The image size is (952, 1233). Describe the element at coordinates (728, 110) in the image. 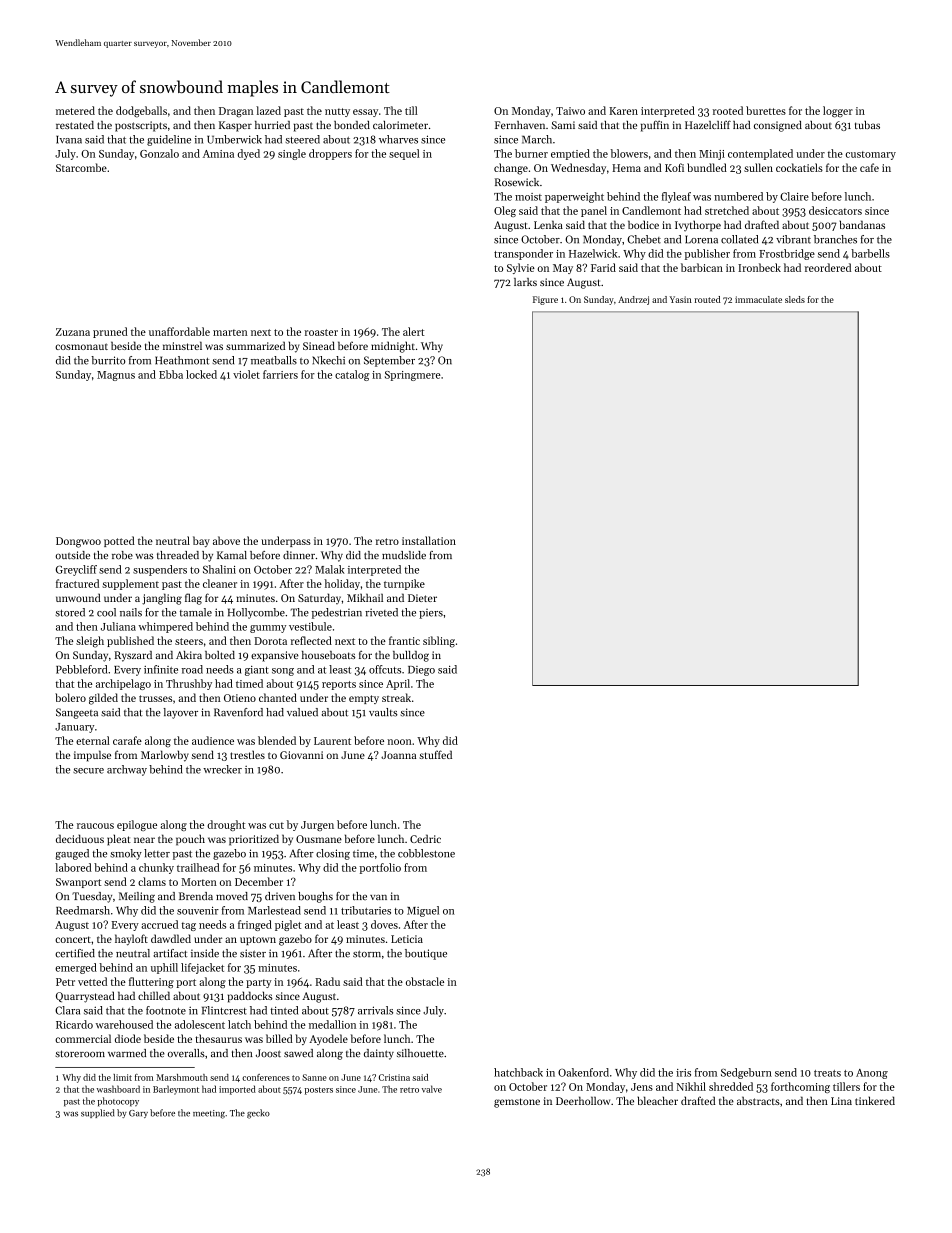

I see `rooted` at that location.
